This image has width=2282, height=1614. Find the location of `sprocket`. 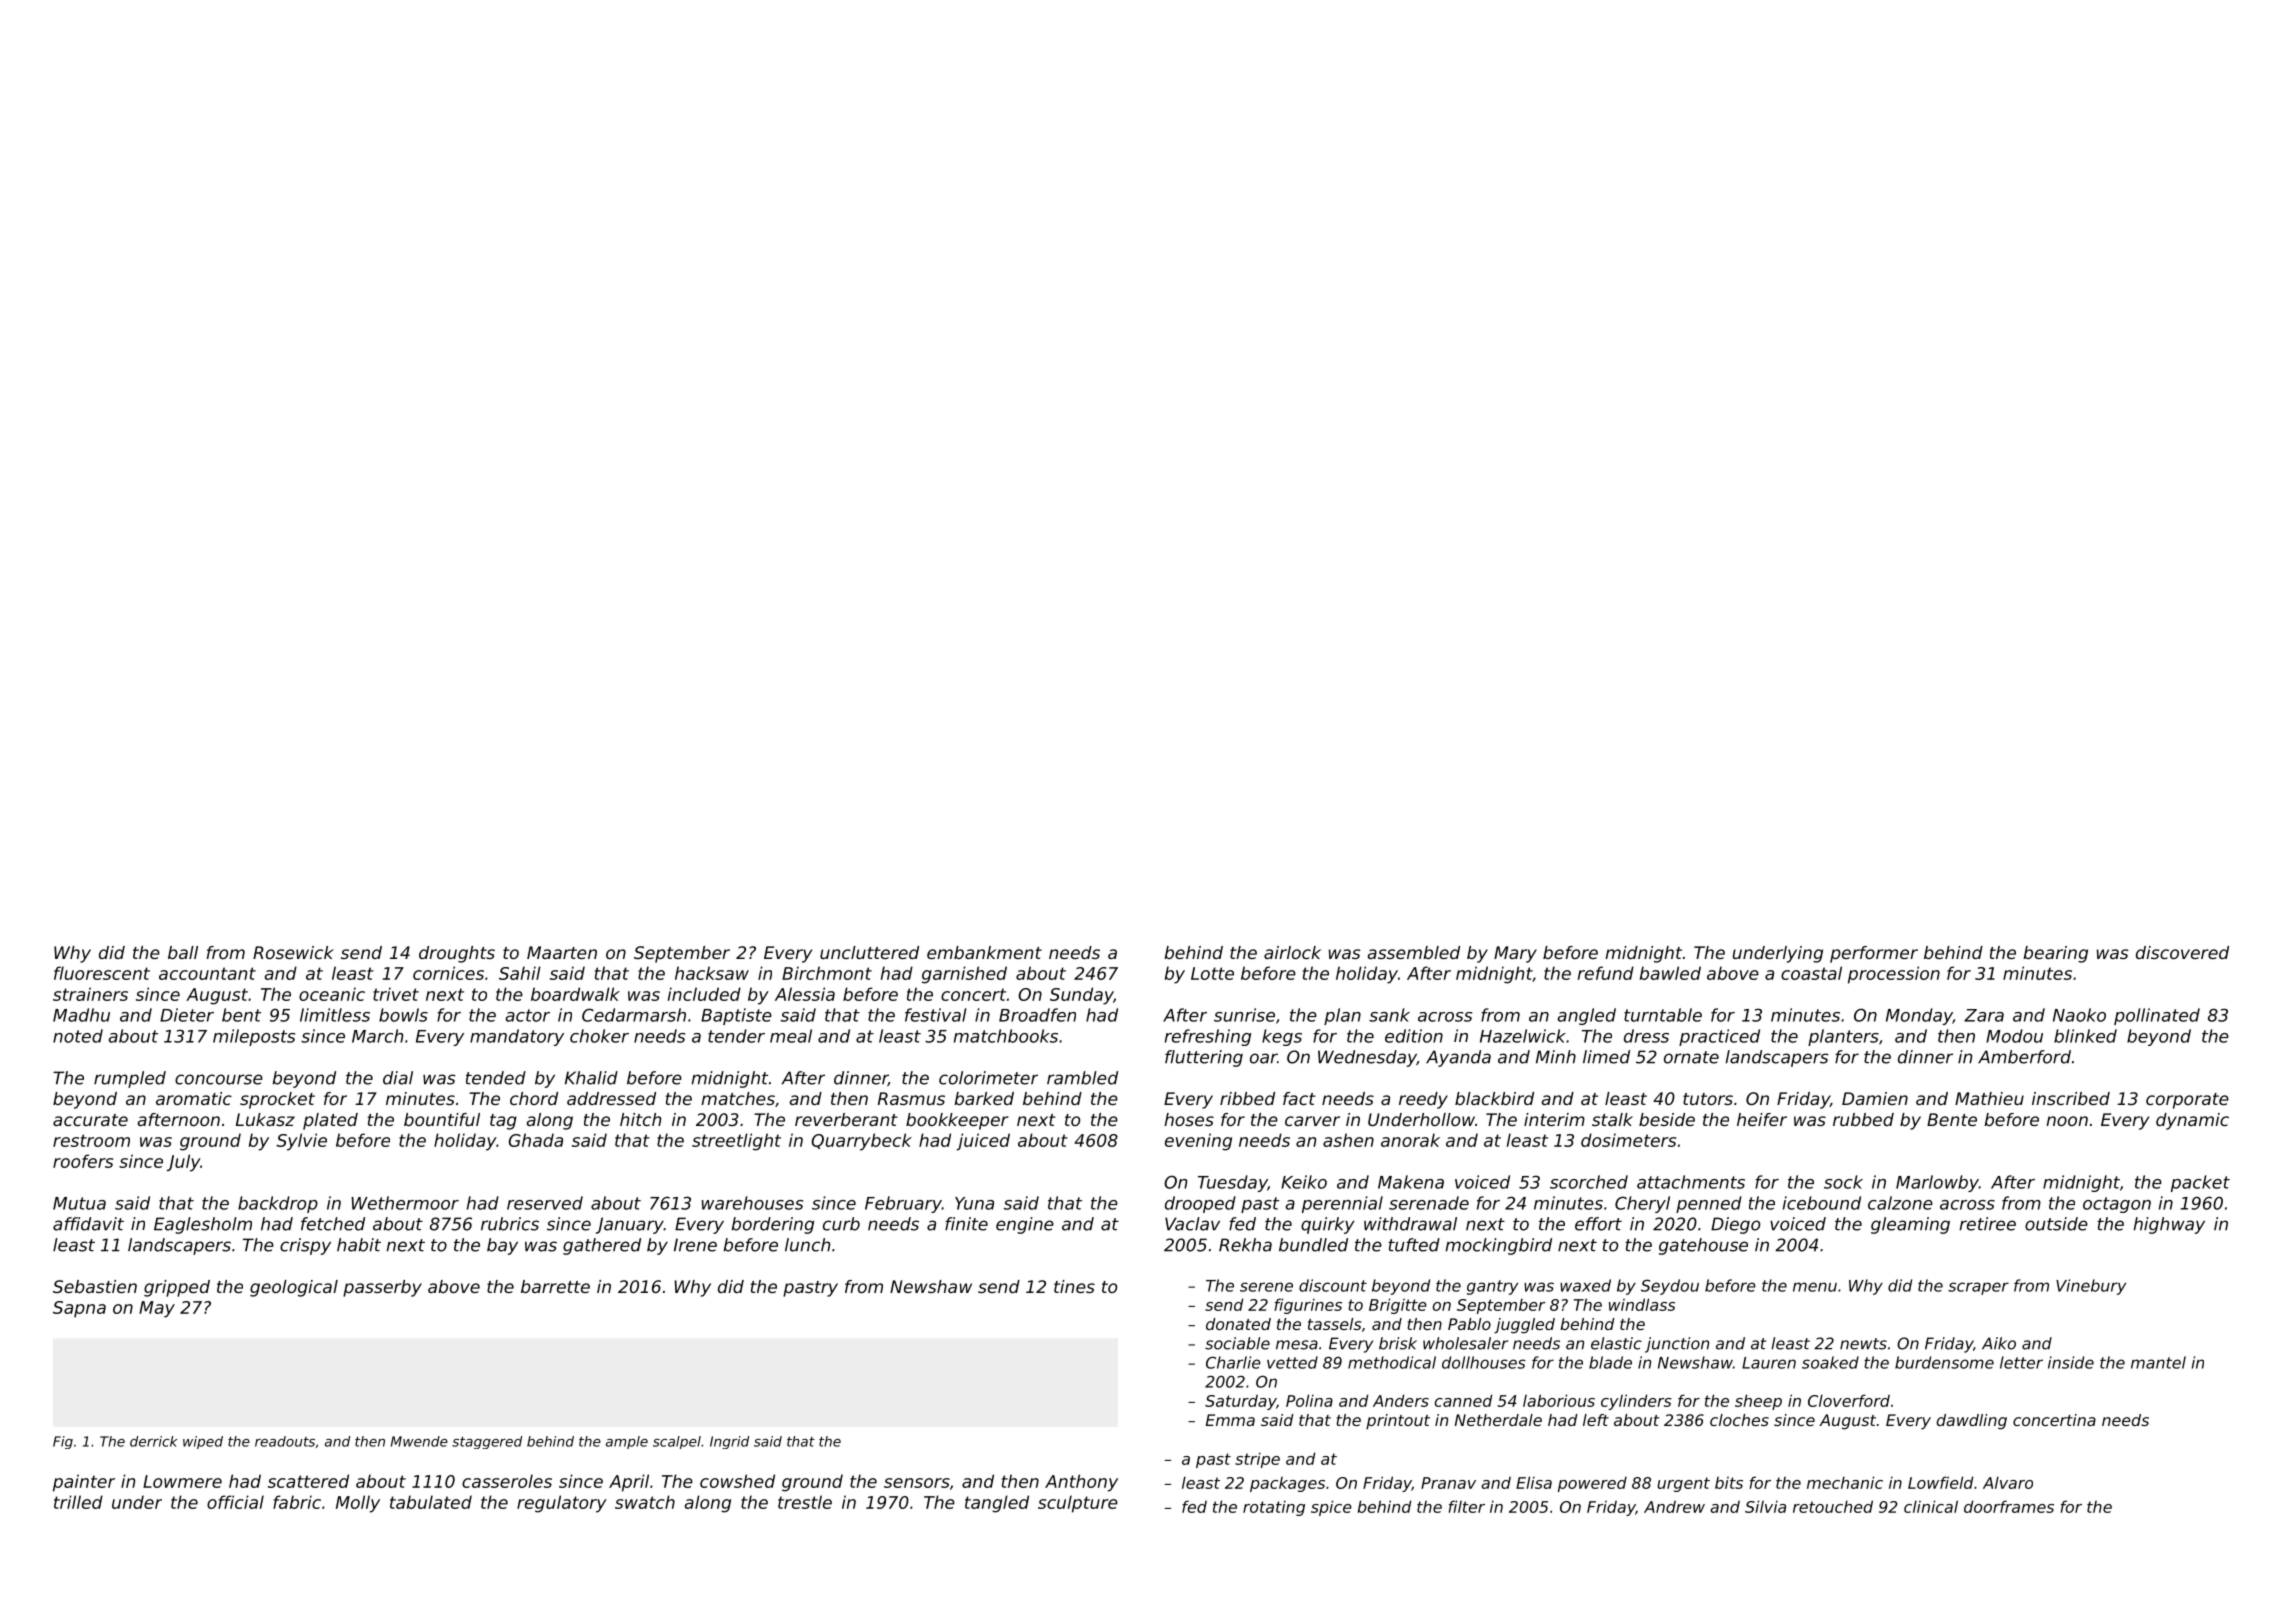

sprocket is located at coordinates (277, 1100).
